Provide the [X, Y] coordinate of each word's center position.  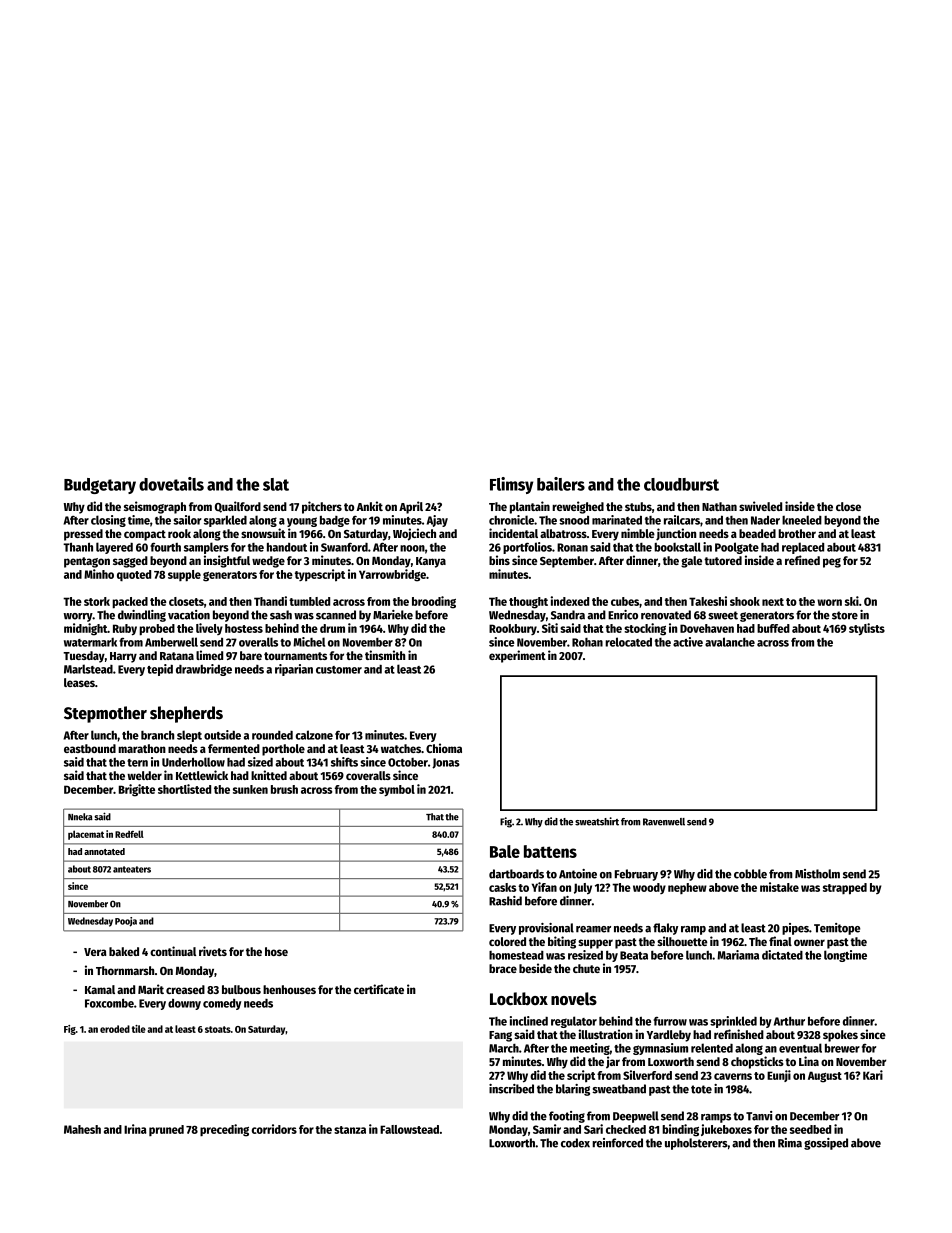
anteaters [132, 869]
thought [528, 603]
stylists [867, 629]
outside [222, 735]
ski [852, 601]
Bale [505, 851]
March [504, 1048]
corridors [274, 1129]
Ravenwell [664, 822]
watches [401, 748]
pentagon [87, 562]
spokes [840, 1036]
